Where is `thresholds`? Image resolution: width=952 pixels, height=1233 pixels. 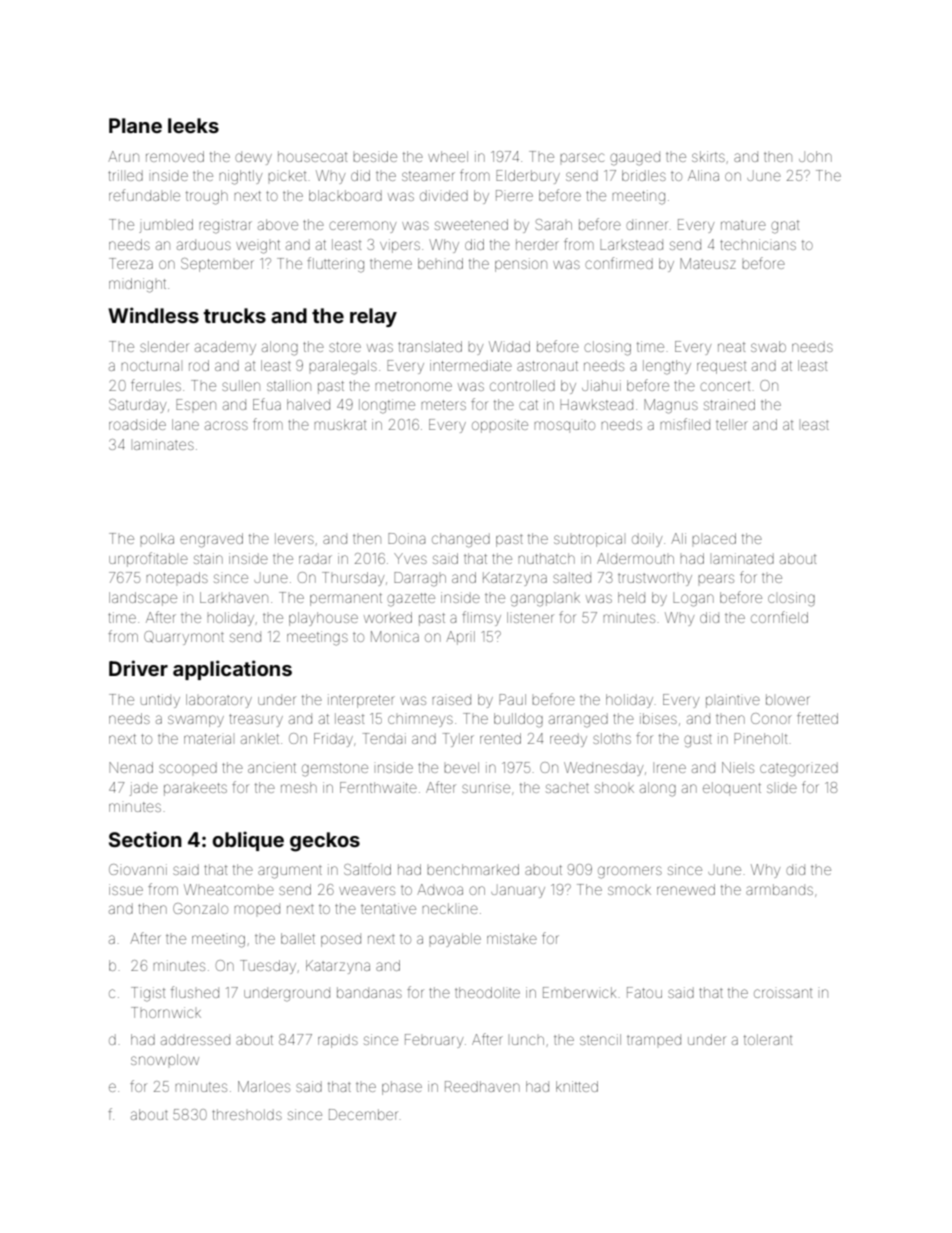
thresholds is located at coordinates (247, 1114).
